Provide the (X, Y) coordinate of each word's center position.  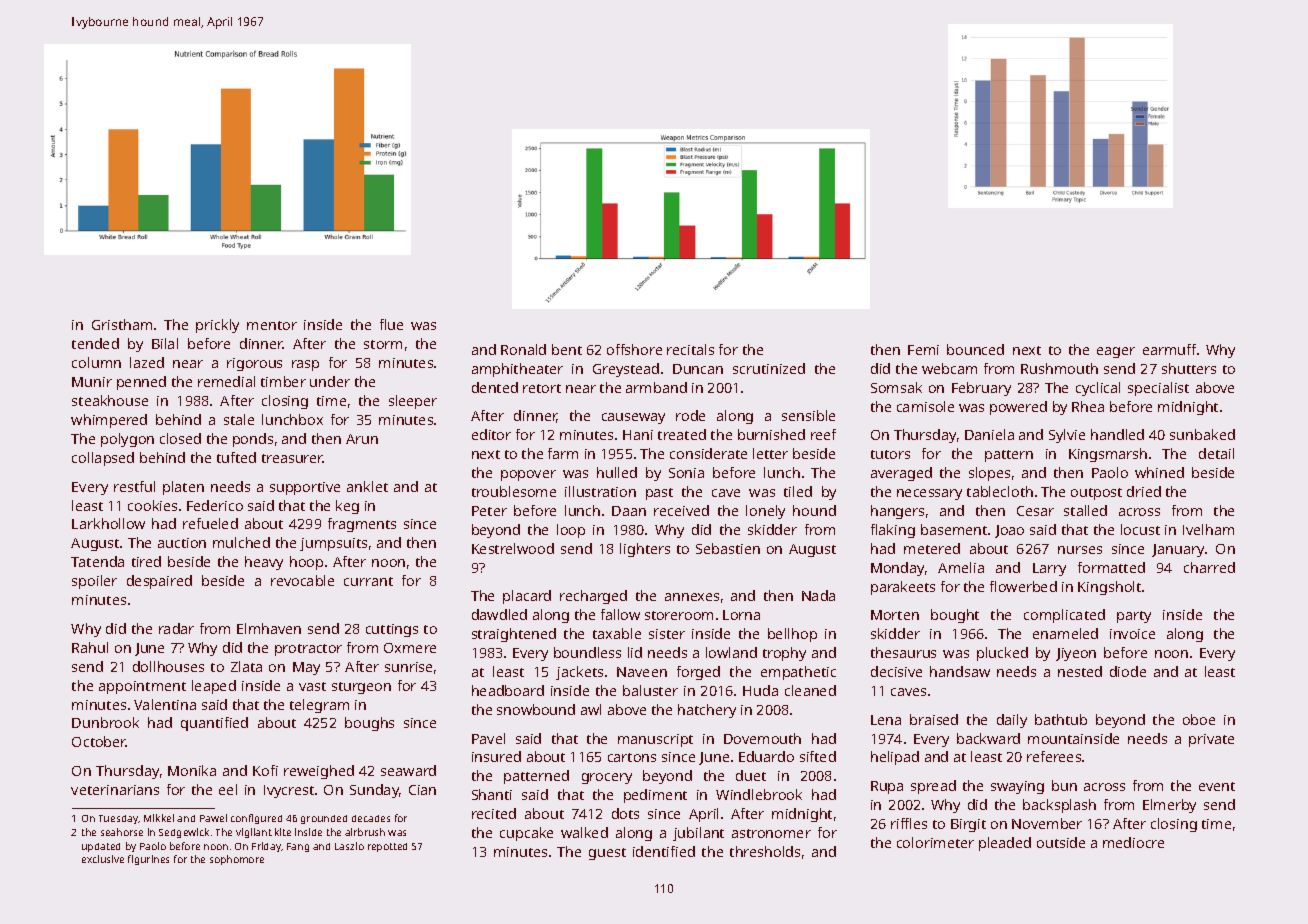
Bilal (165, 343)
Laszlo (349, 846)
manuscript (655, 740)
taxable (617, 633)
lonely (765, 512)
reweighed (319, 772)
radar (176, 628)
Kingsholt (1109, 588)
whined (1159, 472)
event (1217, 786)
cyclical (1098, 389)
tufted (236, 457)
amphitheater (517, 370)
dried (1144, 491)
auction (182, 543)
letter (770, 453)
